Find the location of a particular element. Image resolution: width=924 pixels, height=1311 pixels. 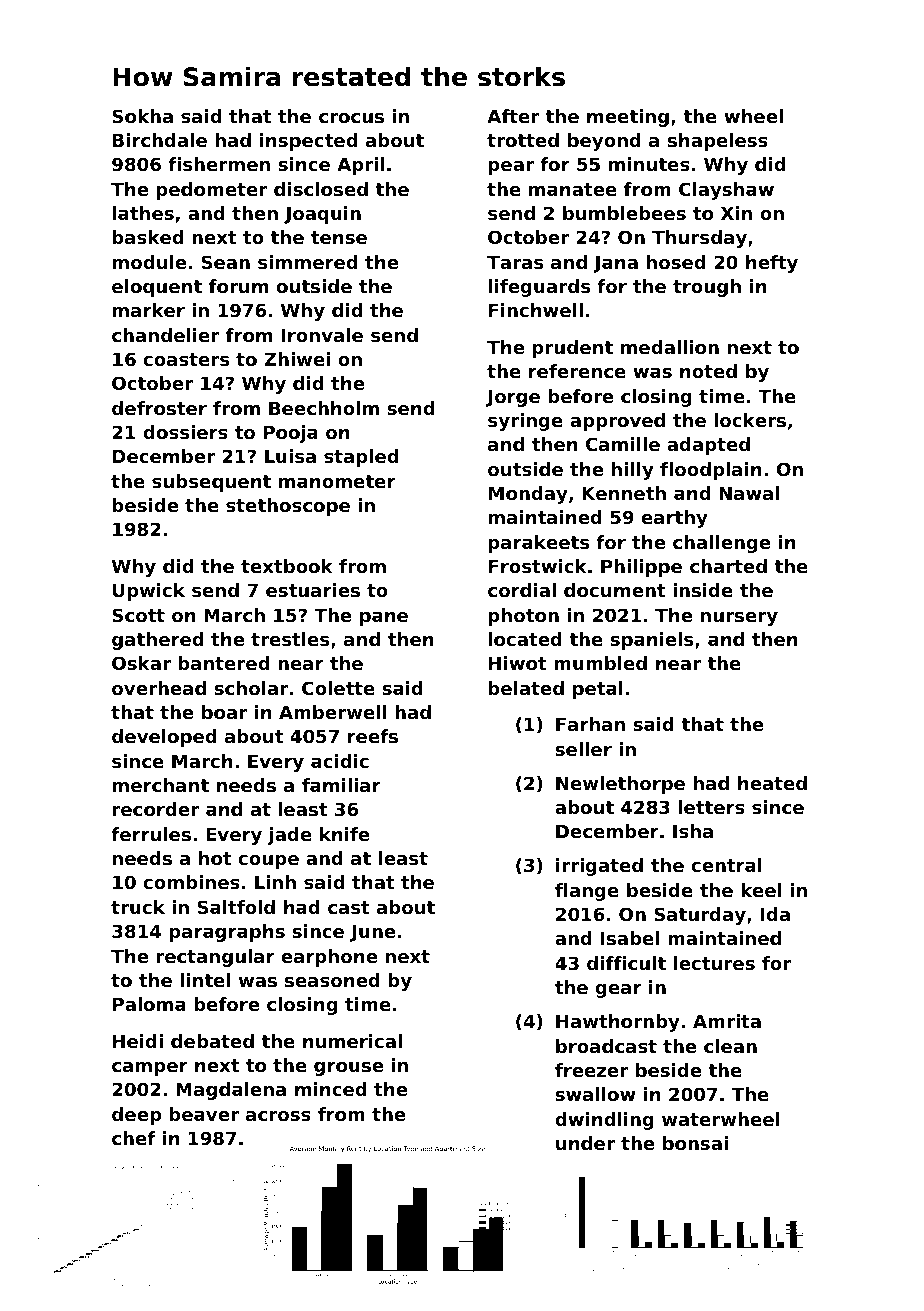

heated is located at coordinates (772, 783).
